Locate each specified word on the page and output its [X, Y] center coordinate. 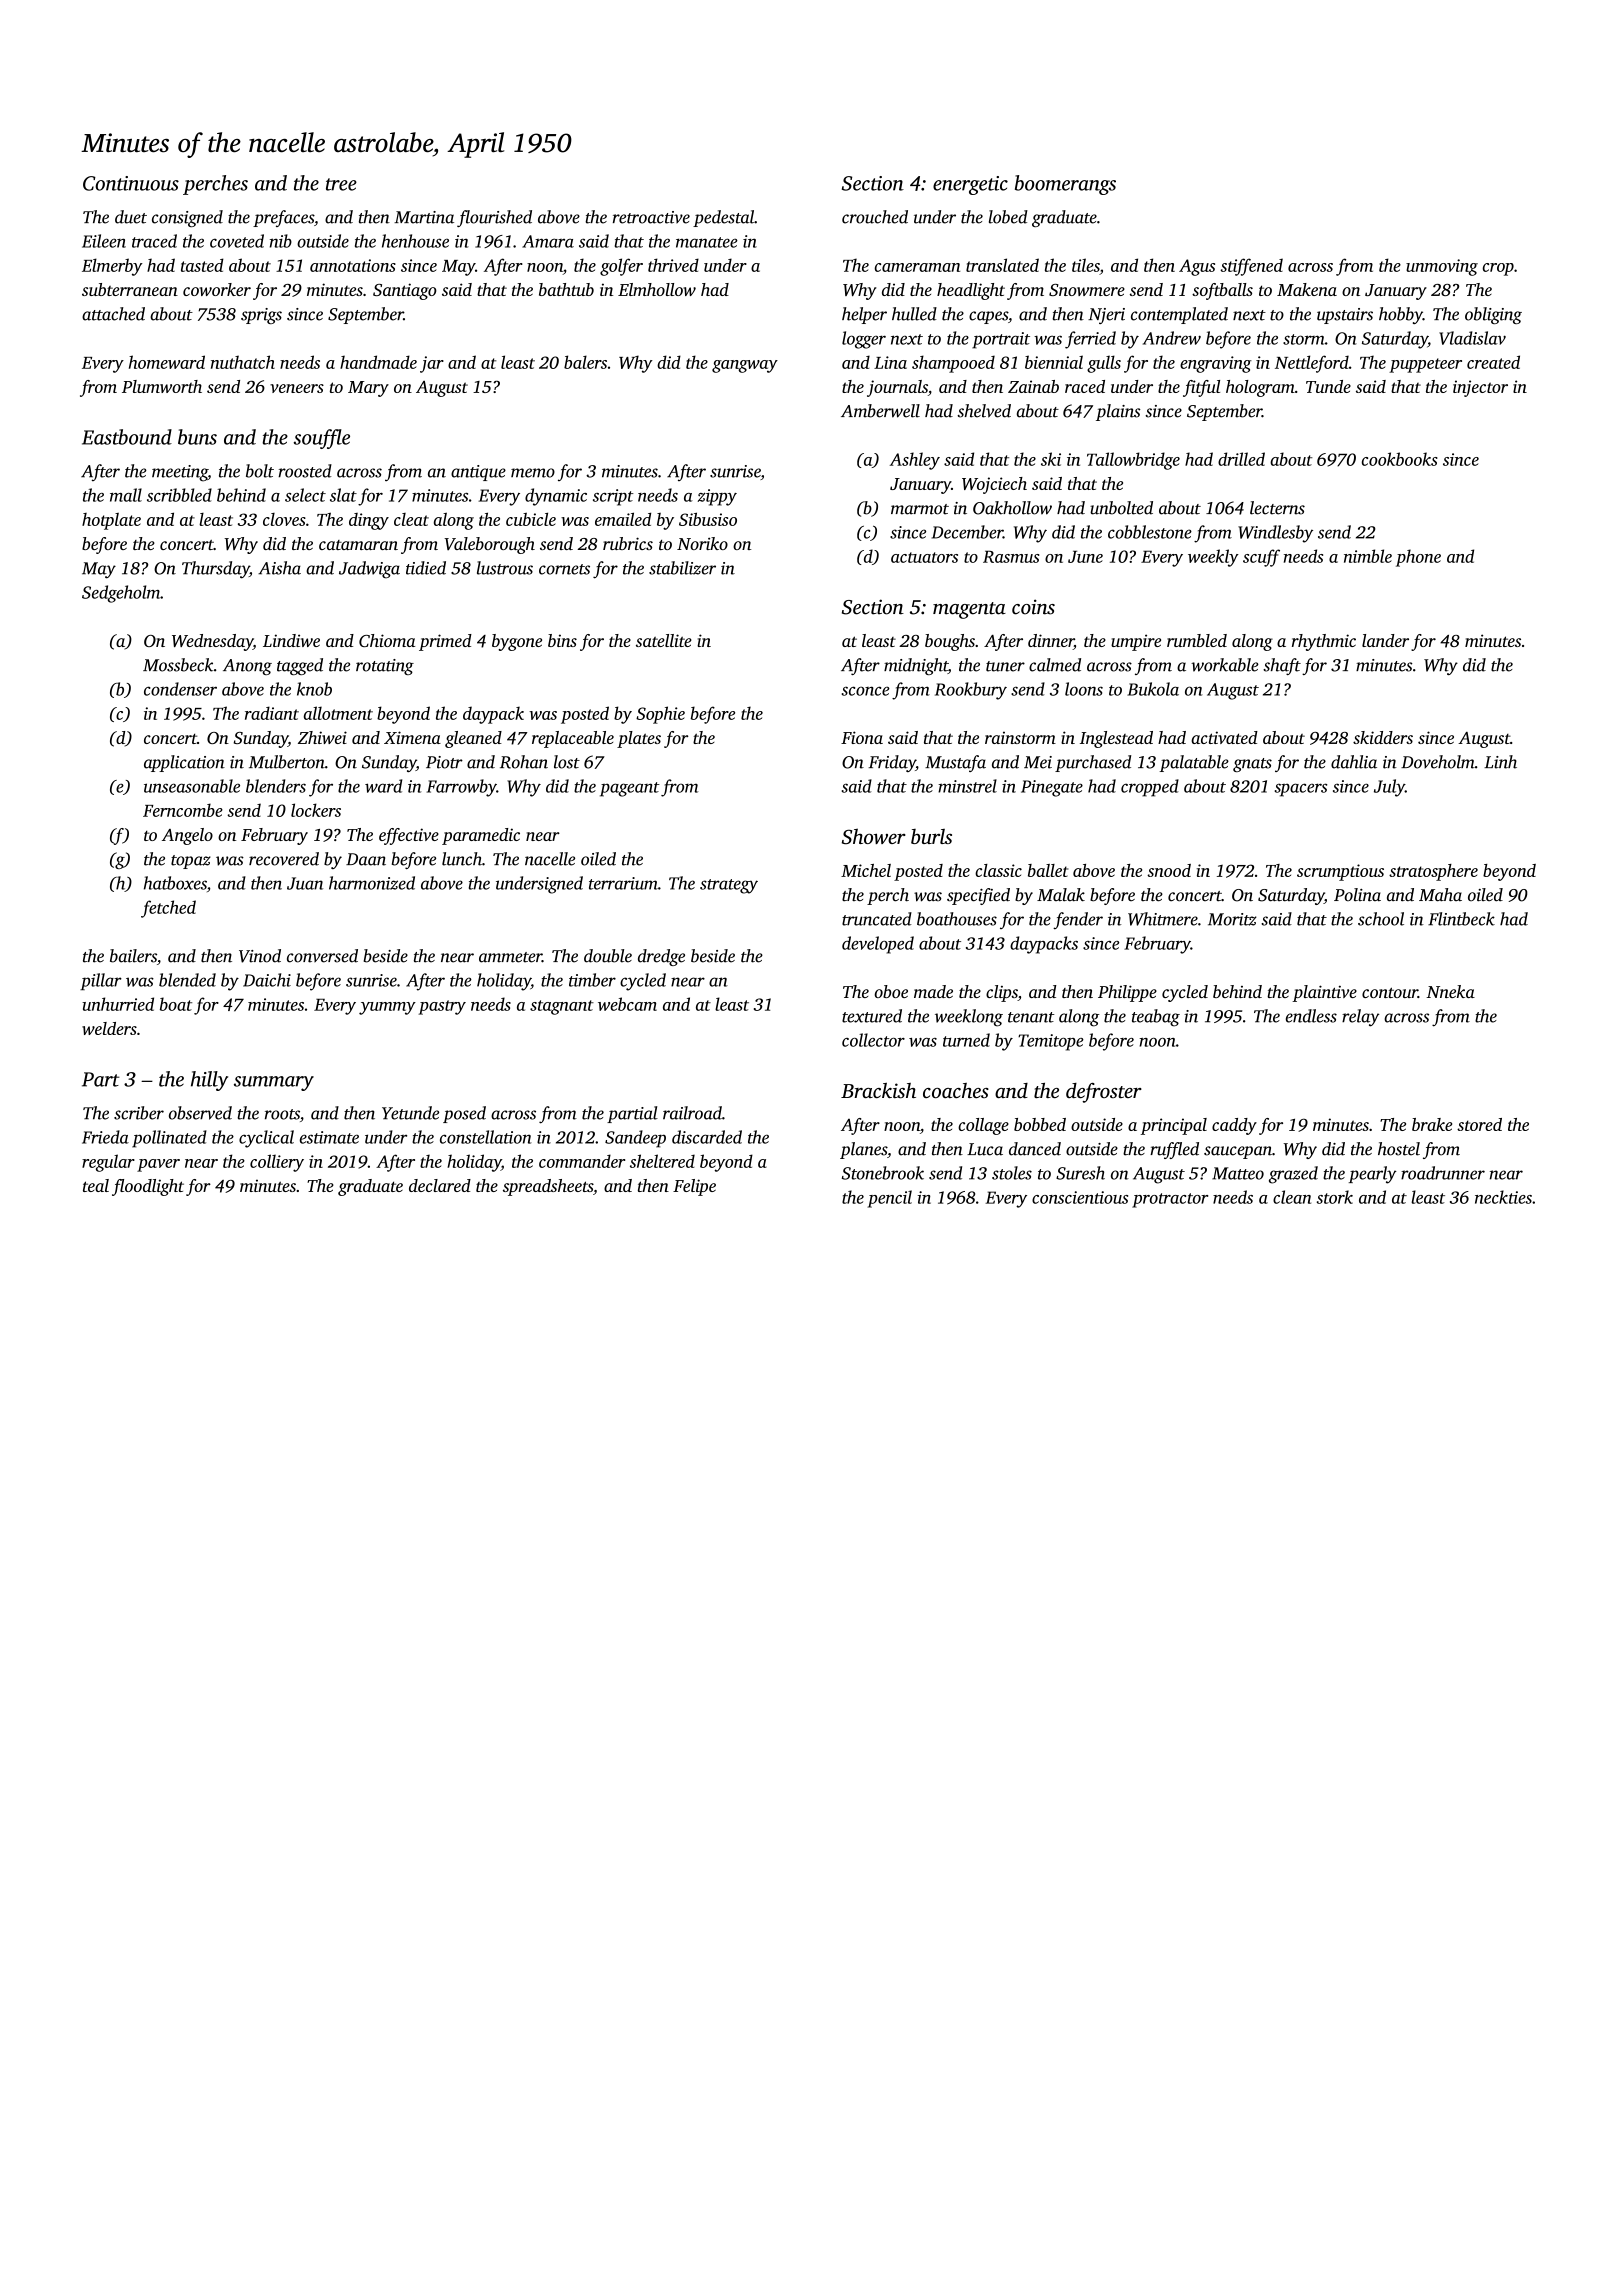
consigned [187, 218]
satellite [664, 640]
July [1389, 788]
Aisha [279, 568]
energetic [970, 185]
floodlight [148, 1187]
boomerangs [1065, 185]
